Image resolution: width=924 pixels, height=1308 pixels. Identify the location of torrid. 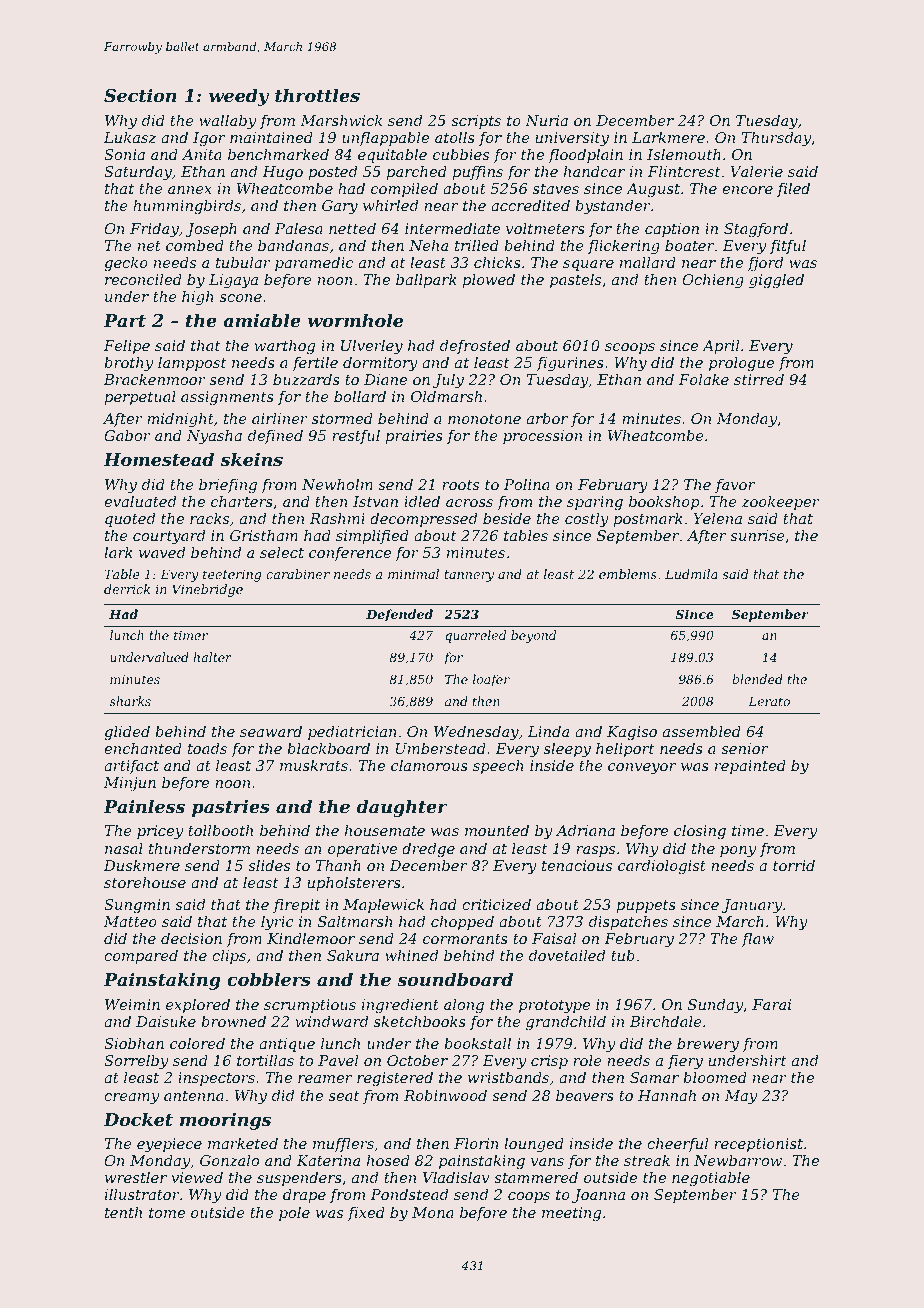
(794, 865).
